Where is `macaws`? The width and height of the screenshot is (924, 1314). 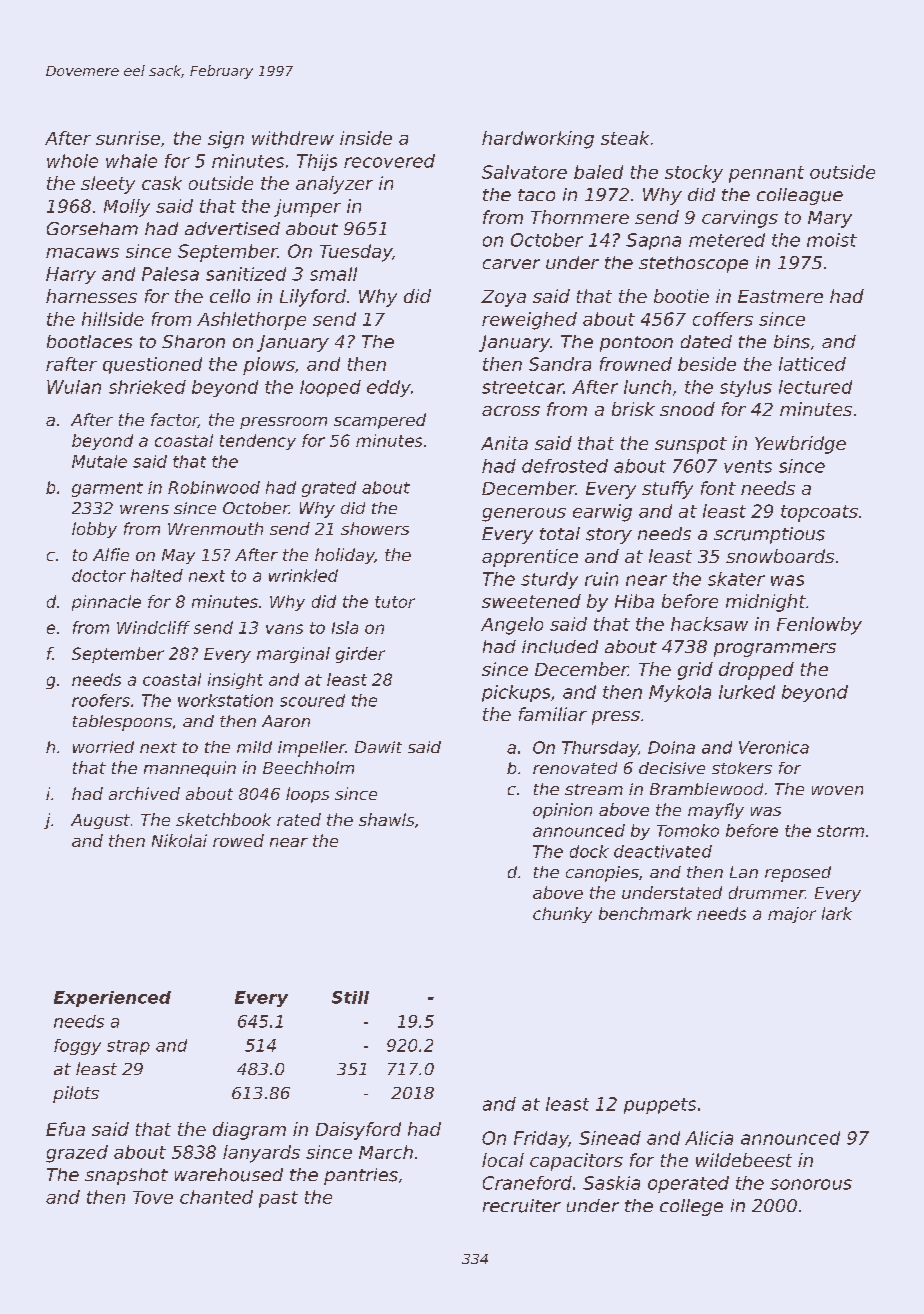 macaws is located at coordinates (82, 253).
